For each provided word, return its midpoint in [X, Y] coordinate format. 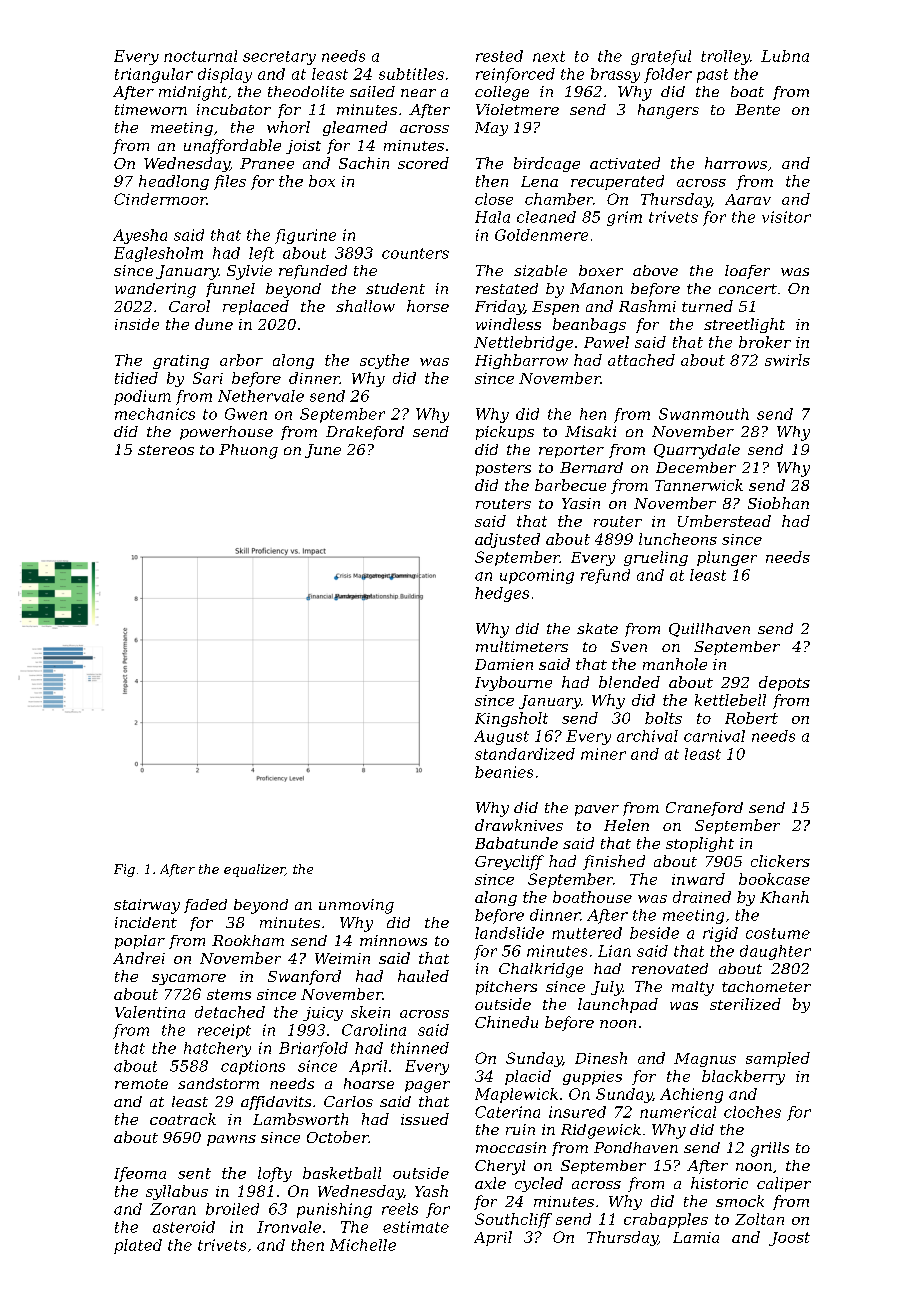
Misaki [590, 431]
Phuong [248, 451]
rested [499, 56]
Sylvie [249, 272]
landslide [509, 933]
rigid [720, 934]
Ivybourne [513, 683]
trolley [725, 57]
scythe [384, 361]
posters [503, 469]
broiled [232, 1209]
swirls [787, 360]
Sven [629, 646]
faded [205, 906]
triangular [154, 75]
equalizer [254, 870]
